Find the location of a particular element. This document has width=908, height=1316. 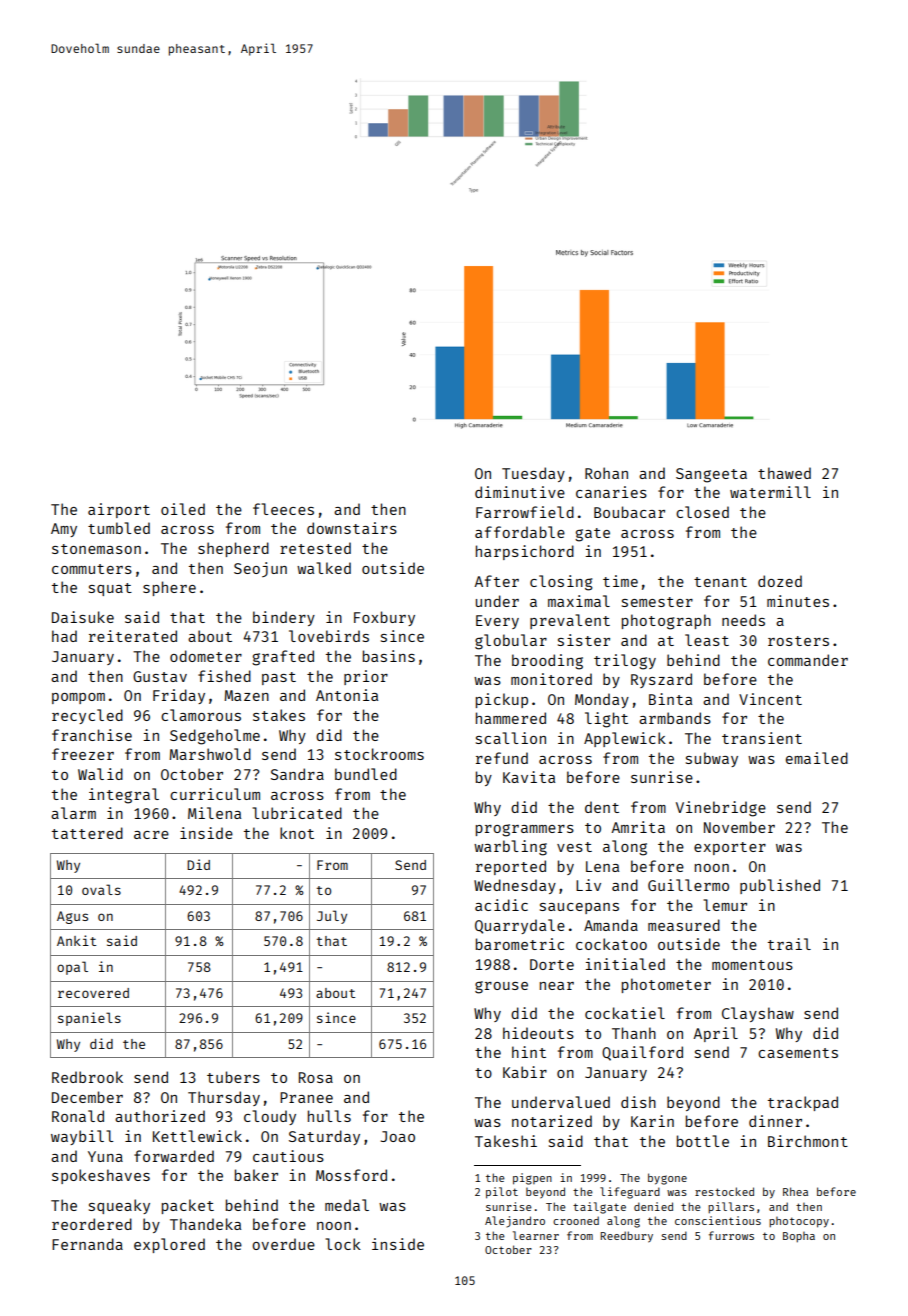

transient is located at coordinates (762, 738).
